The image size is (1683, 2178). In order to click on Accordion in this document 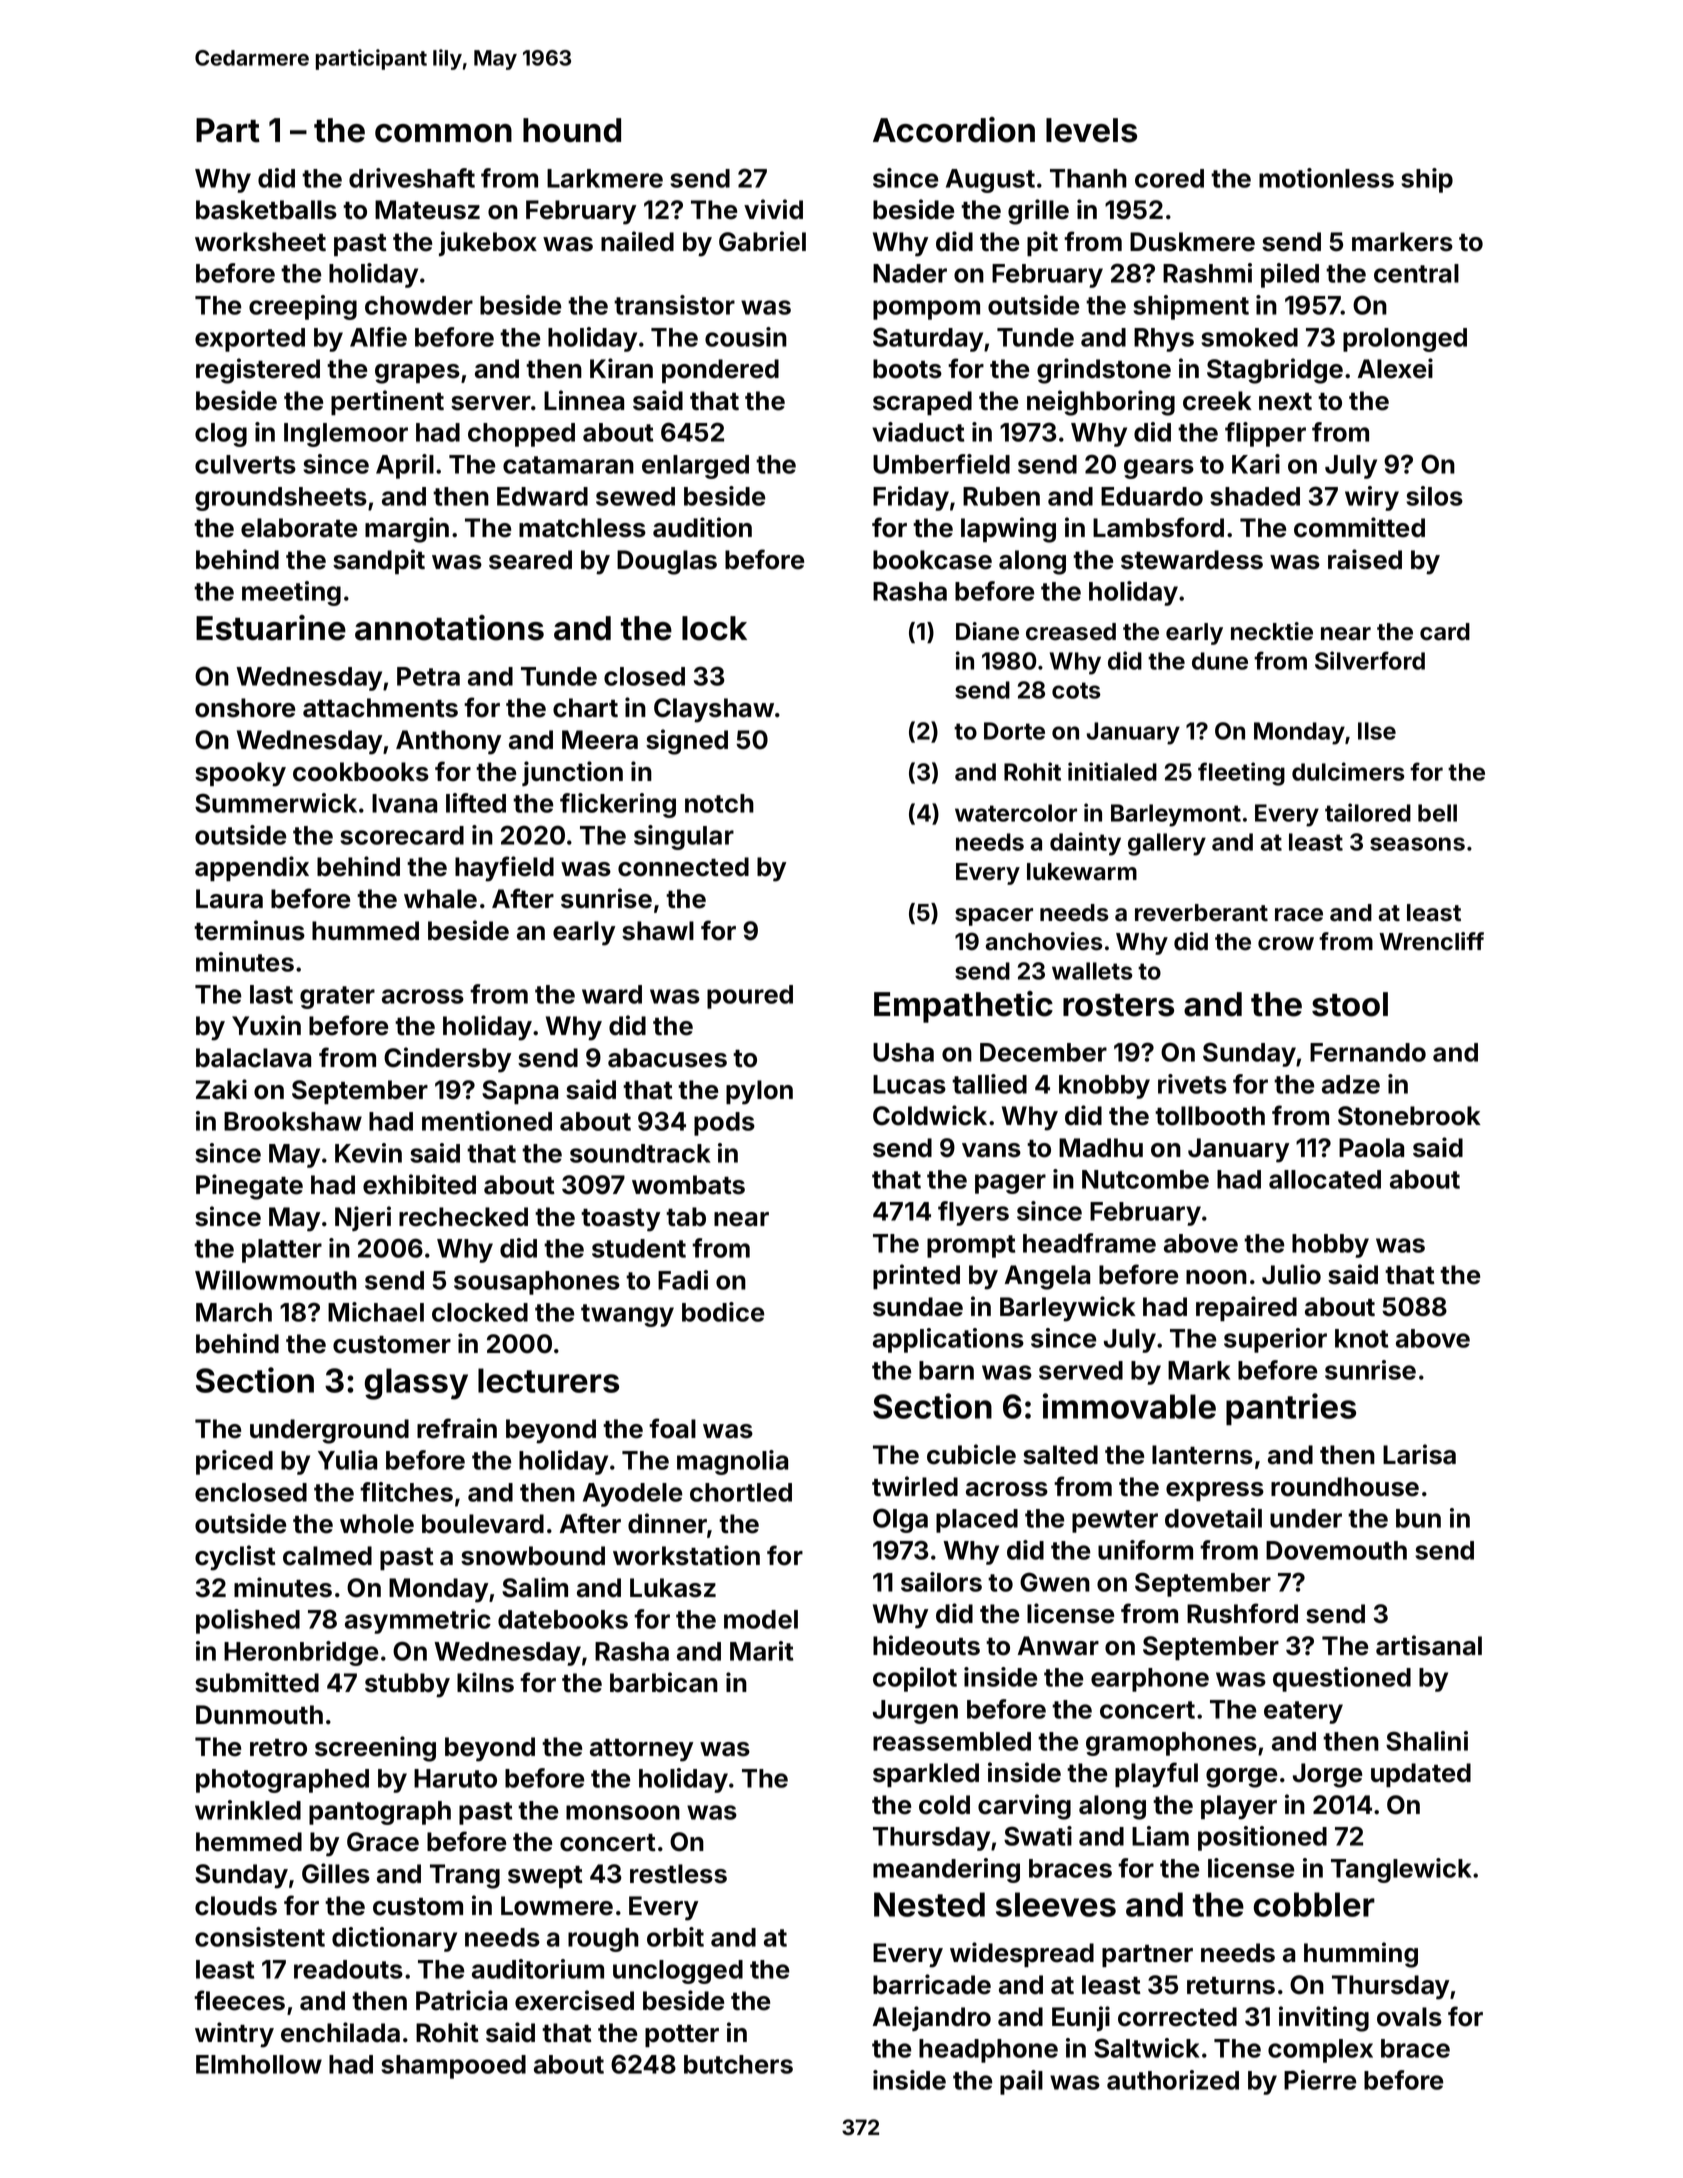, I will do `click(954, 130)`.
